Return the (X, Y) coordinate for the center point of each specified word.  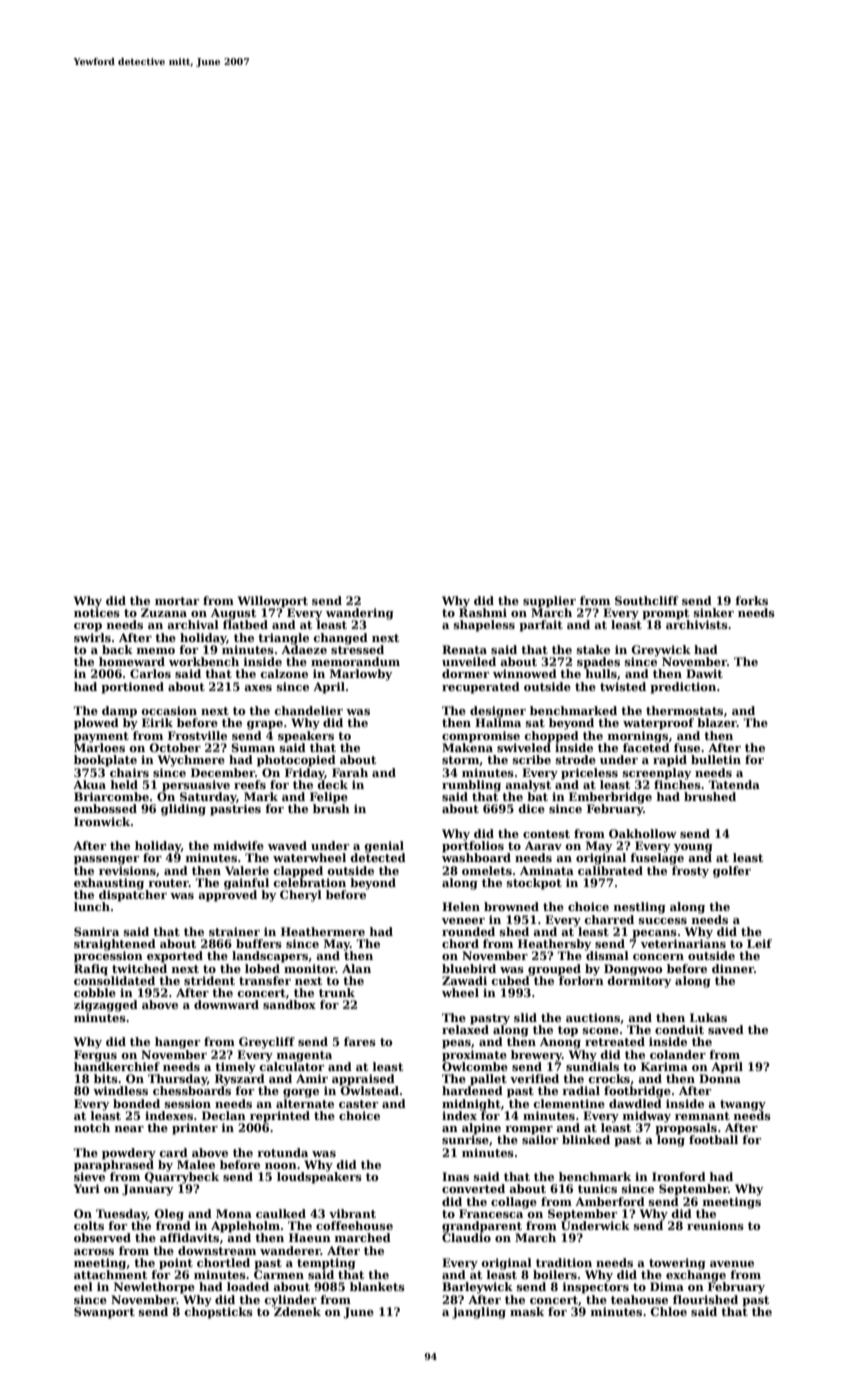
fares (360, 1041)
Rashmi (483, 612)
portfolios (473, 847)
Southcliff (646, 600)
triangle (283, 639)
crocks (609, 1078)
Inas (455, 1176)
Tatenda (734, 784)
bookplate (105, 761)
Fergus (95, 1056)
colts (89, 1225)
